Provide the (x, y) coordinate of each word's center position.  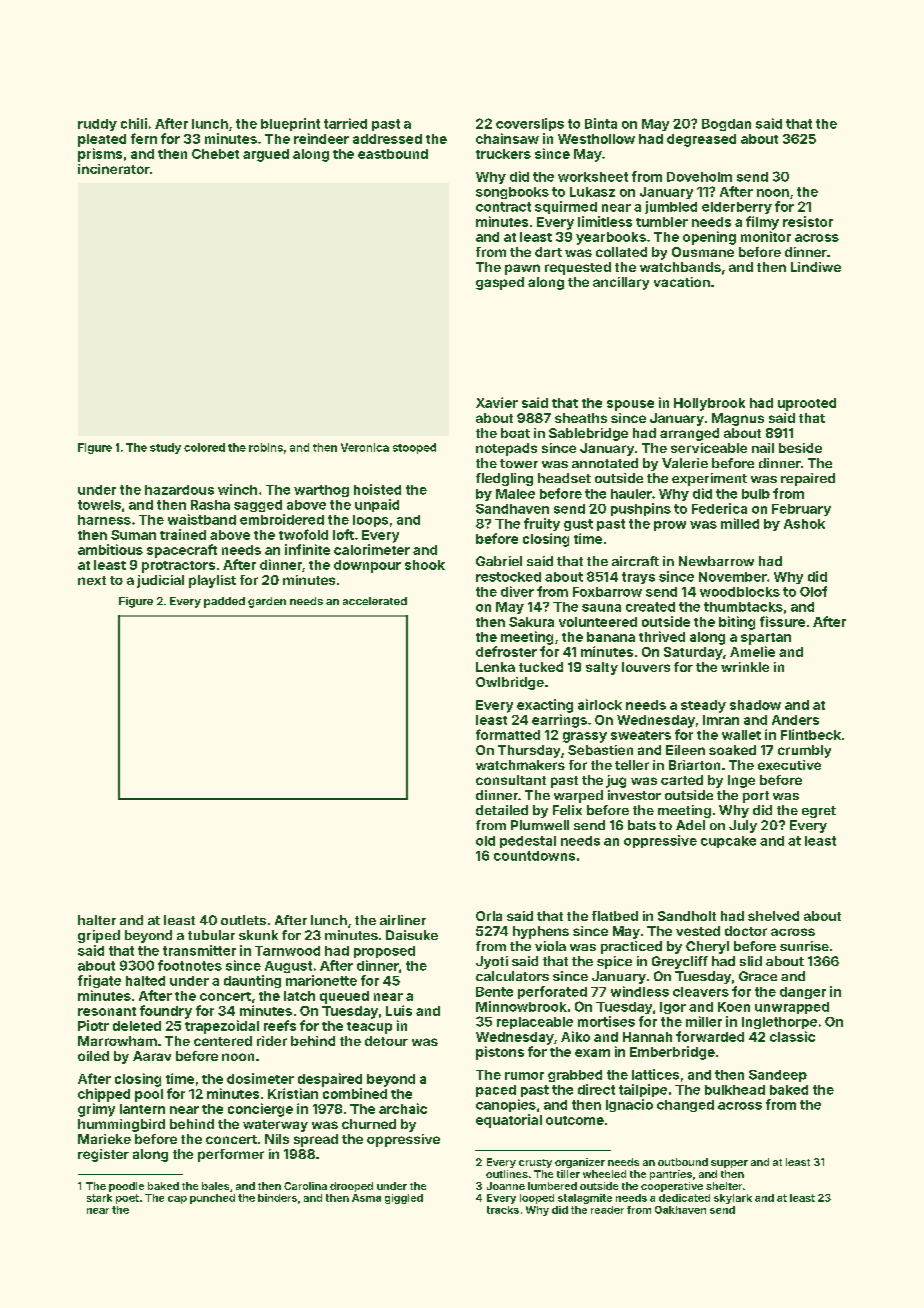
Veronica (365, 447)
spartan (766, 639)
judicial (160, 581)
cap (177, 1200)
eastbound (393, 154)
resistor (808, 221)
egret (819, 812)
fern (144, 138)
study (165, 448)
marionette (321, 980)
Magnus (738, 419)
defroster (506, 651)
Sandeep (778, 1076)
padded (224, 602)
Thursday (529, 751)
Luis (399, 1010)
